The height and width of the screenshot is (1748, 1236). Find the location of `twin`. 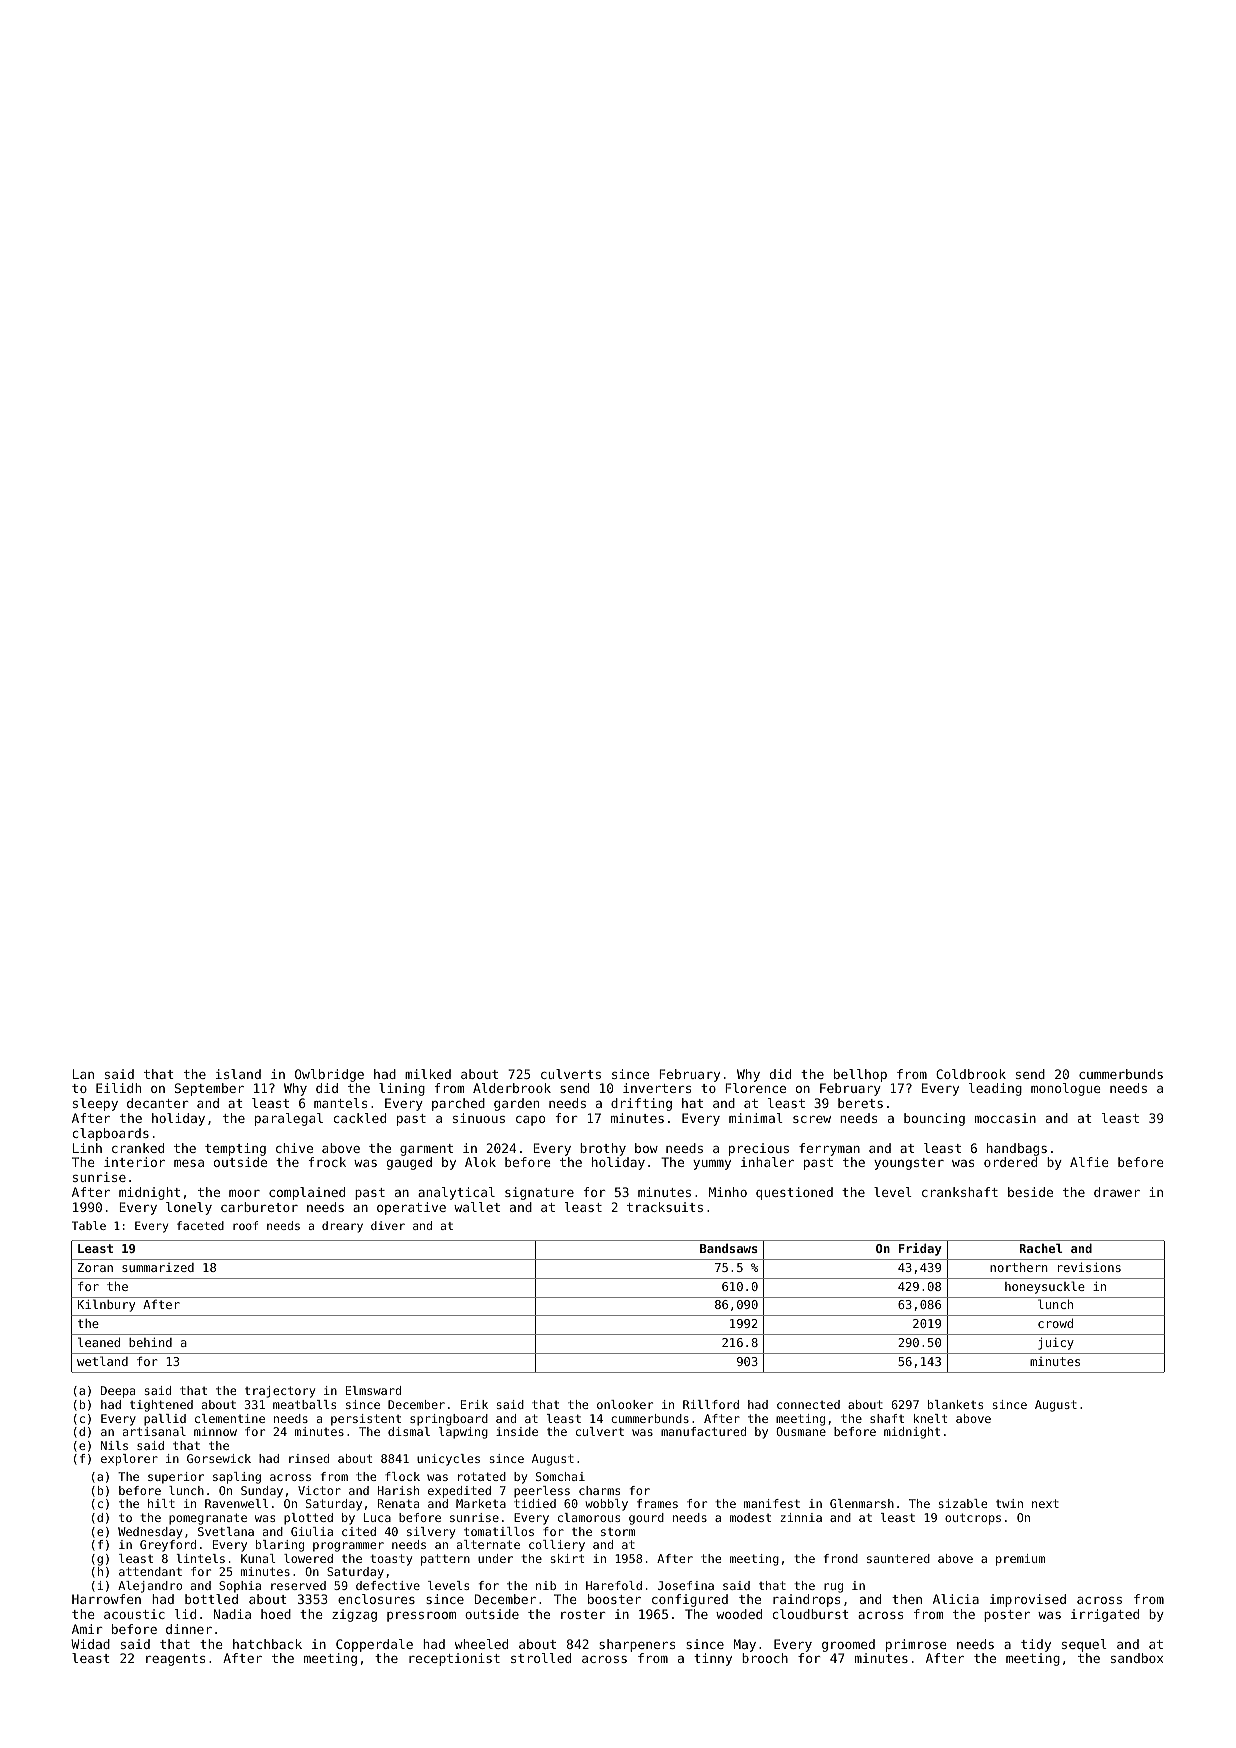

twin is located at coordinates (1009, 1503).
